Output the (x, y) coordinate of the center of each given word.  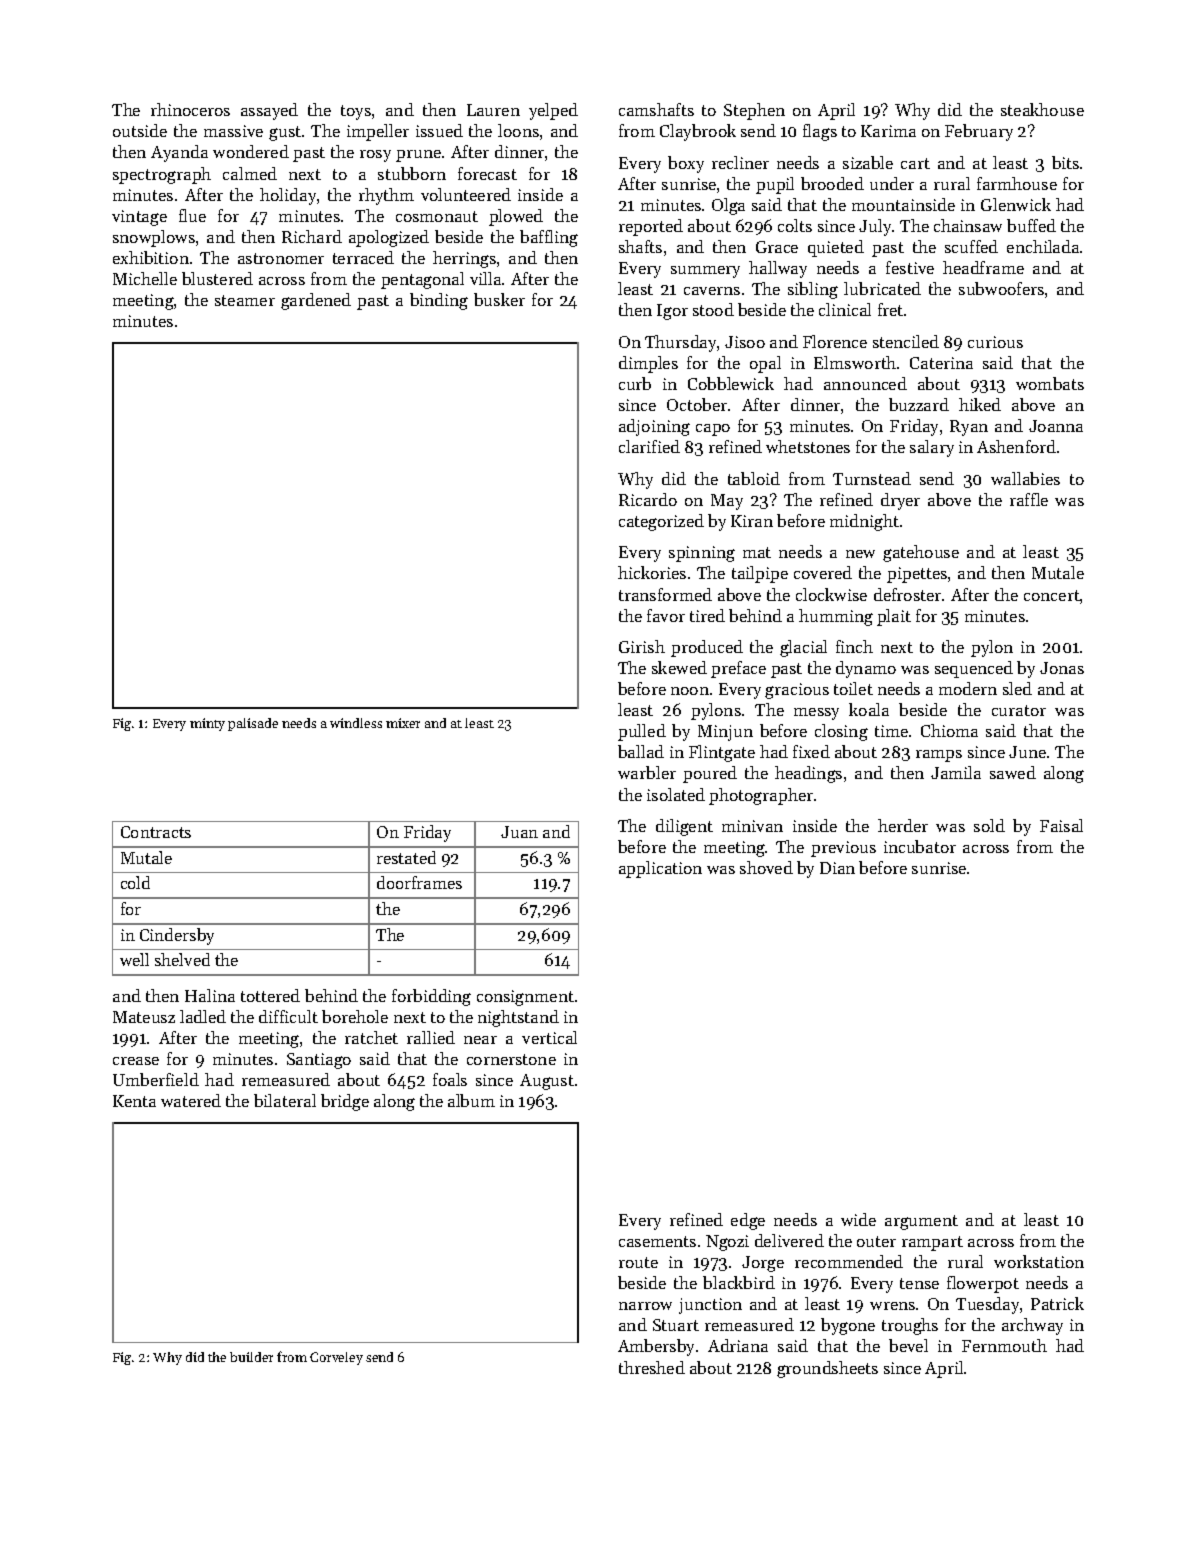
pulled (642, 732)
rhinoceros (190, 109)
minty (207, 724)
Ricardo (648, 499)
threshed (652, 1367)
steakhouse (1042, 109)
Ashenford (1016, 446)
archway (1032, 1326)
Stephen (754, 111)
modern (968, 688)
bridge (345, 1102)
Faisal (1061, 825)
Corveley (336, 1358)
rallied (431, 1037)
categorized (661, 522)
